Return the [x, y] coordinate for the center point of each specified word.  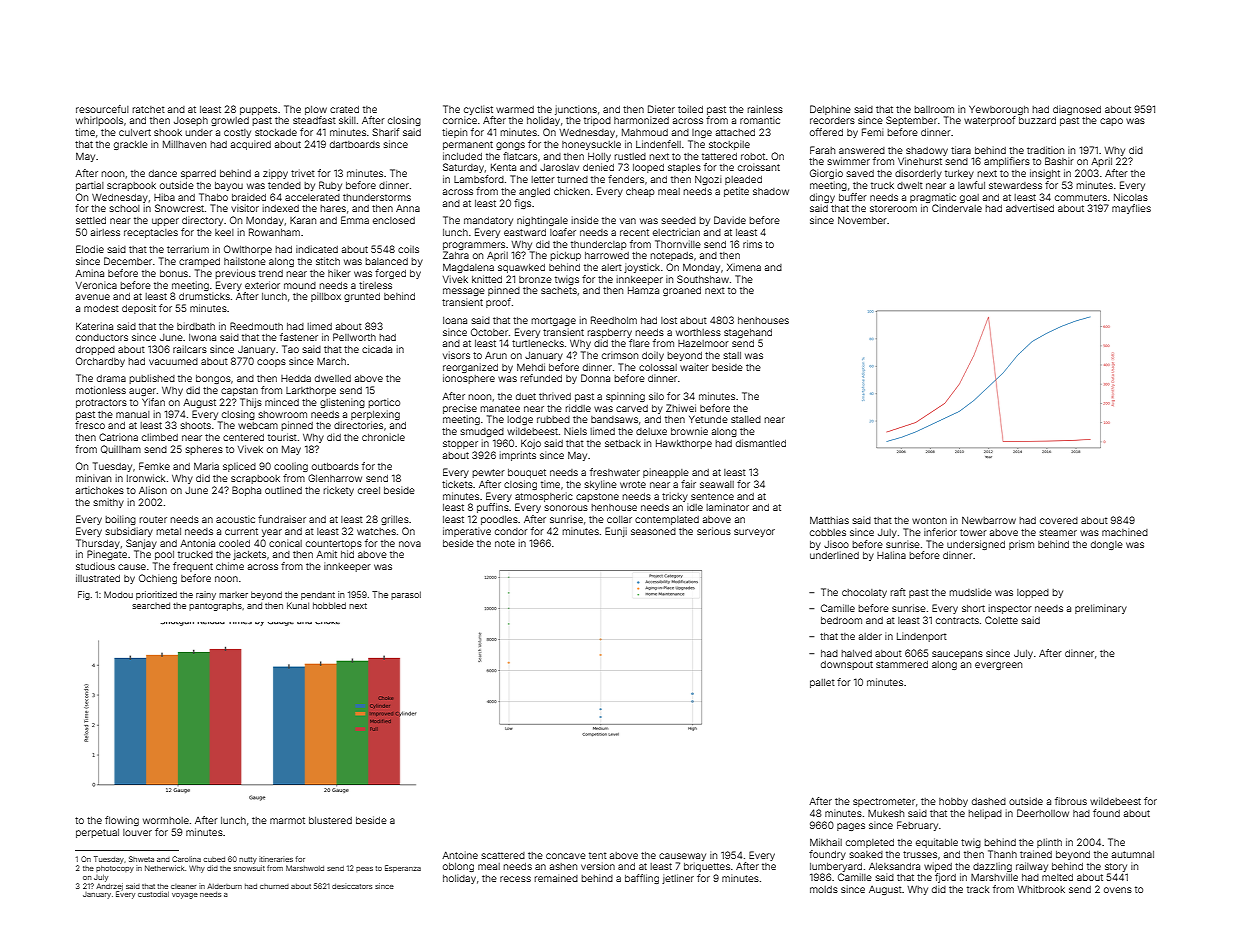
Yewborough [999, 110]
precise [460, 410]
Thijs [251, 403]
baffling [642, 879]
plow [316, 110]
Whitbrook [1041, 889]
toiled [690, 109]
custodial [153, 894]
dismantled [761, 443]
